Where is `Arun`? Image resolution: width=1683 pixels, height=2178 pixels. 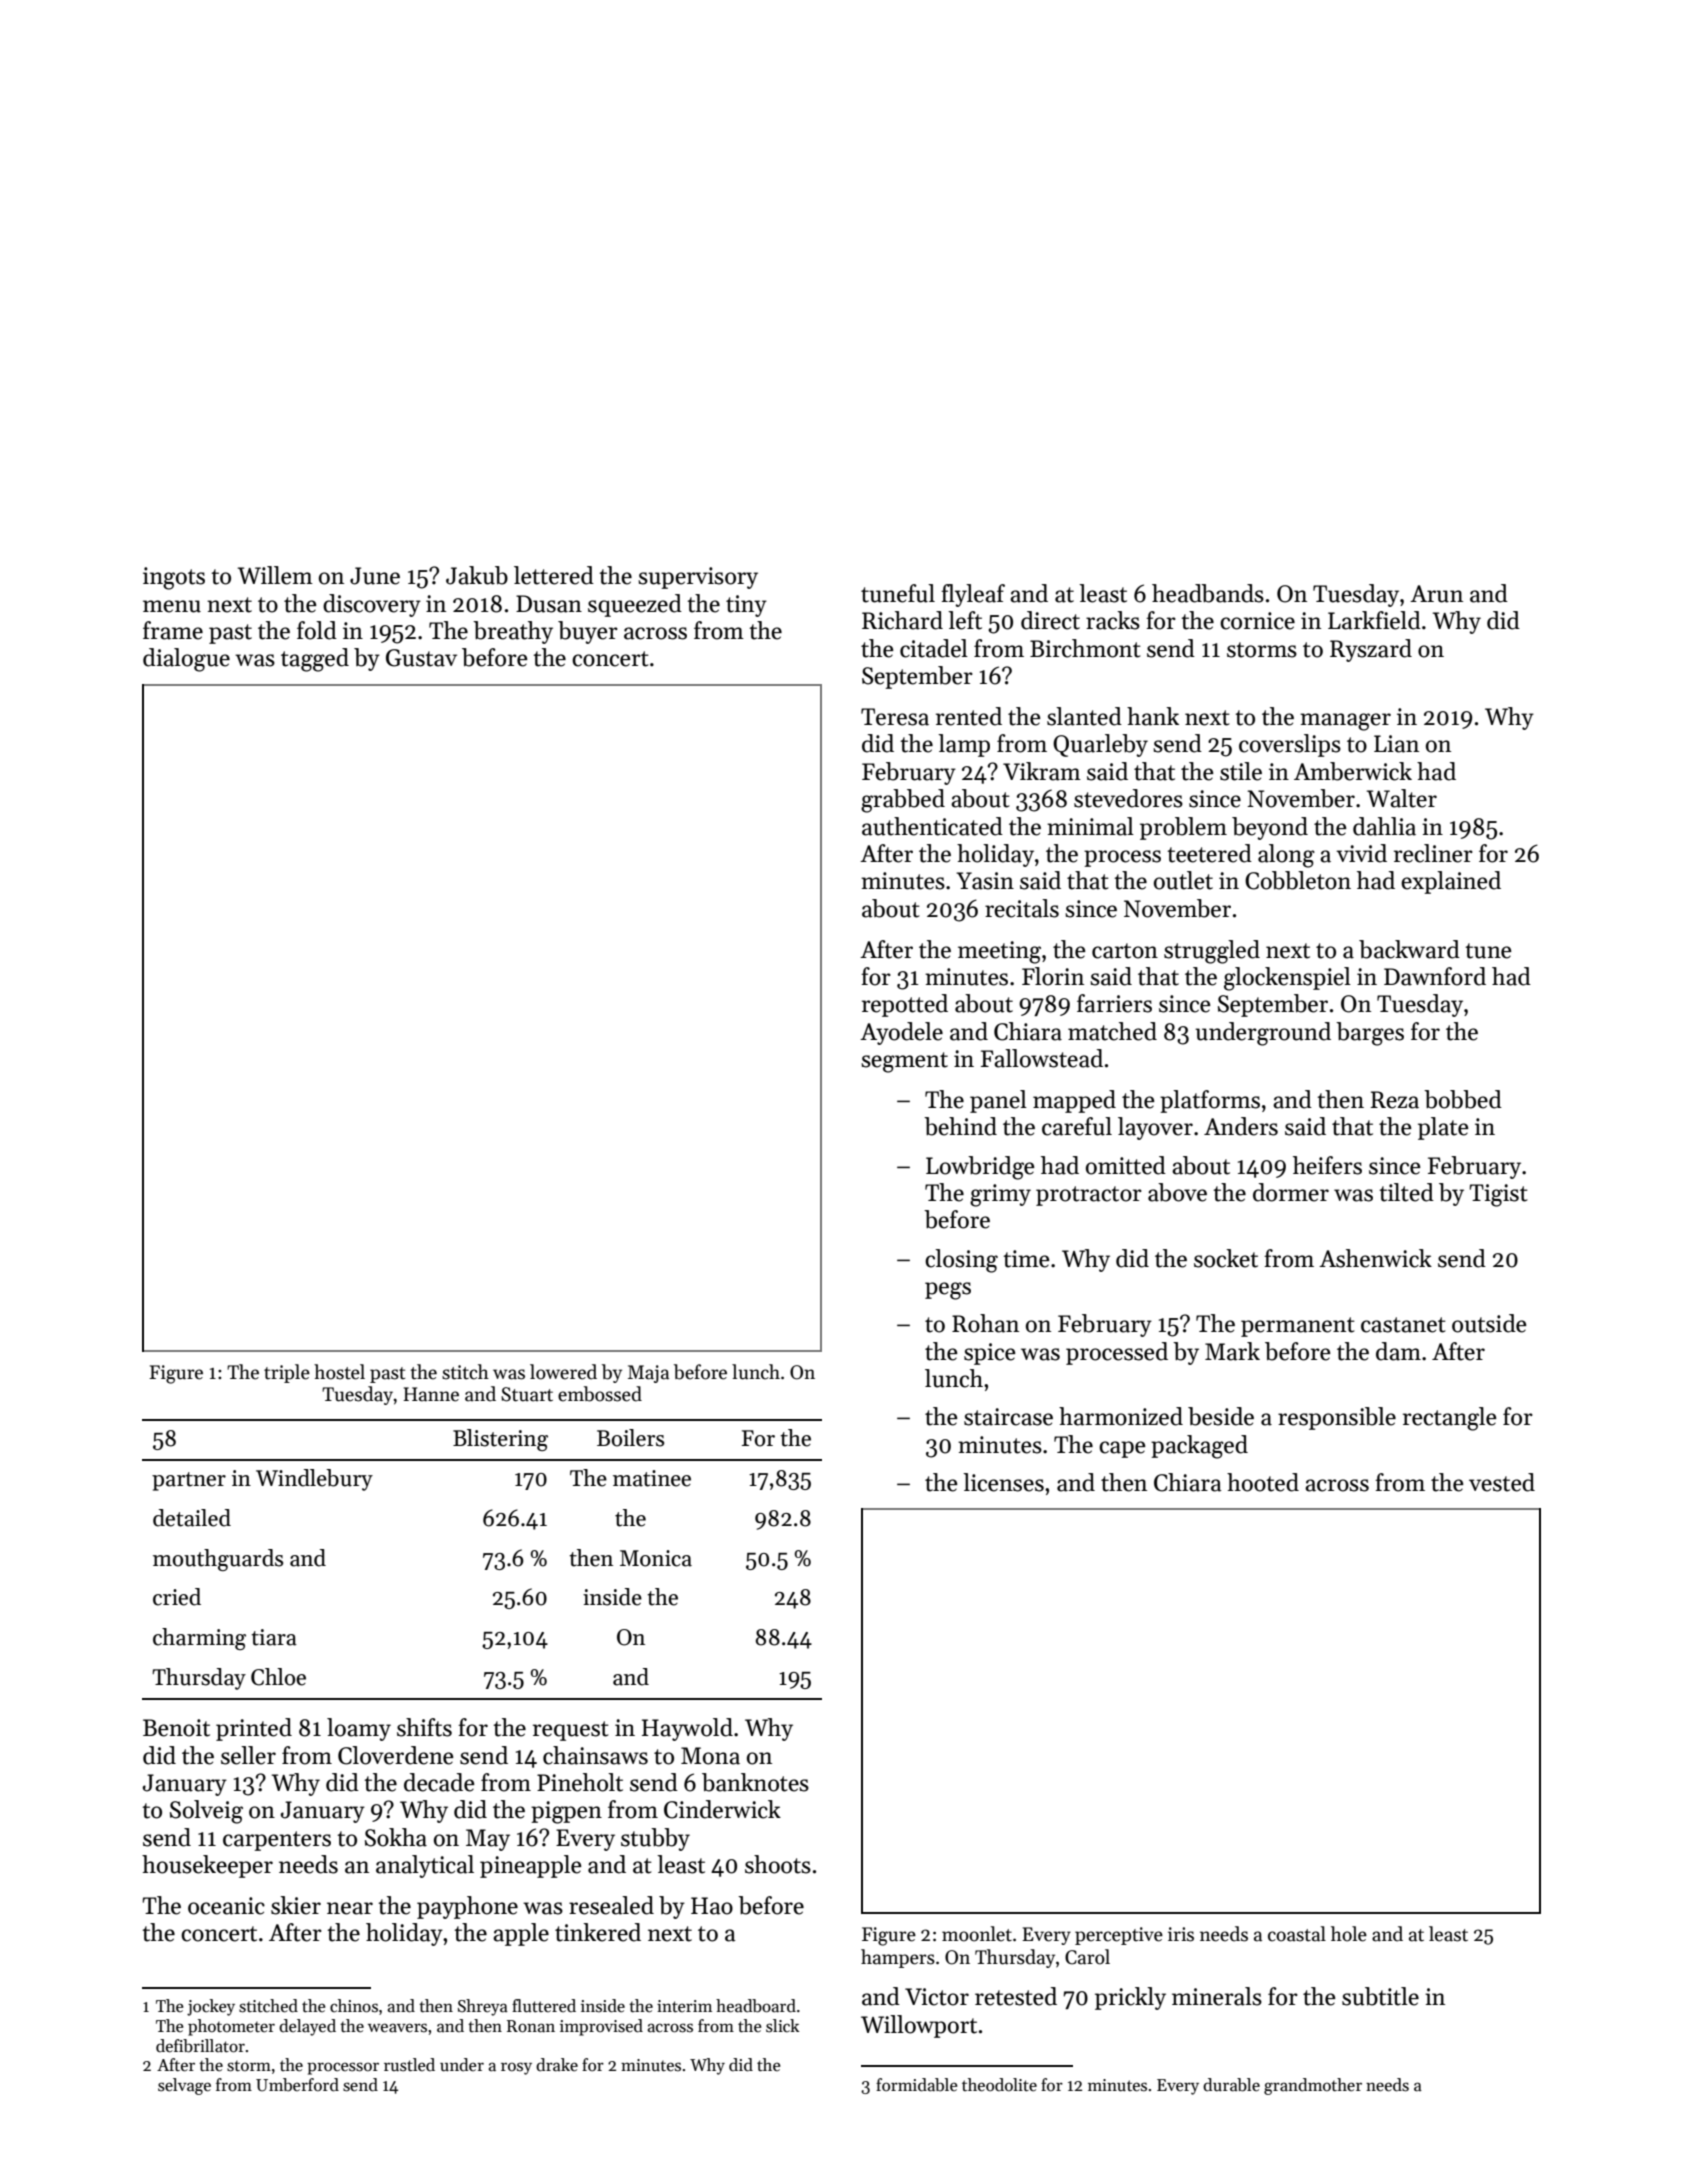
Arun is located at coordinates (1436, 594).
